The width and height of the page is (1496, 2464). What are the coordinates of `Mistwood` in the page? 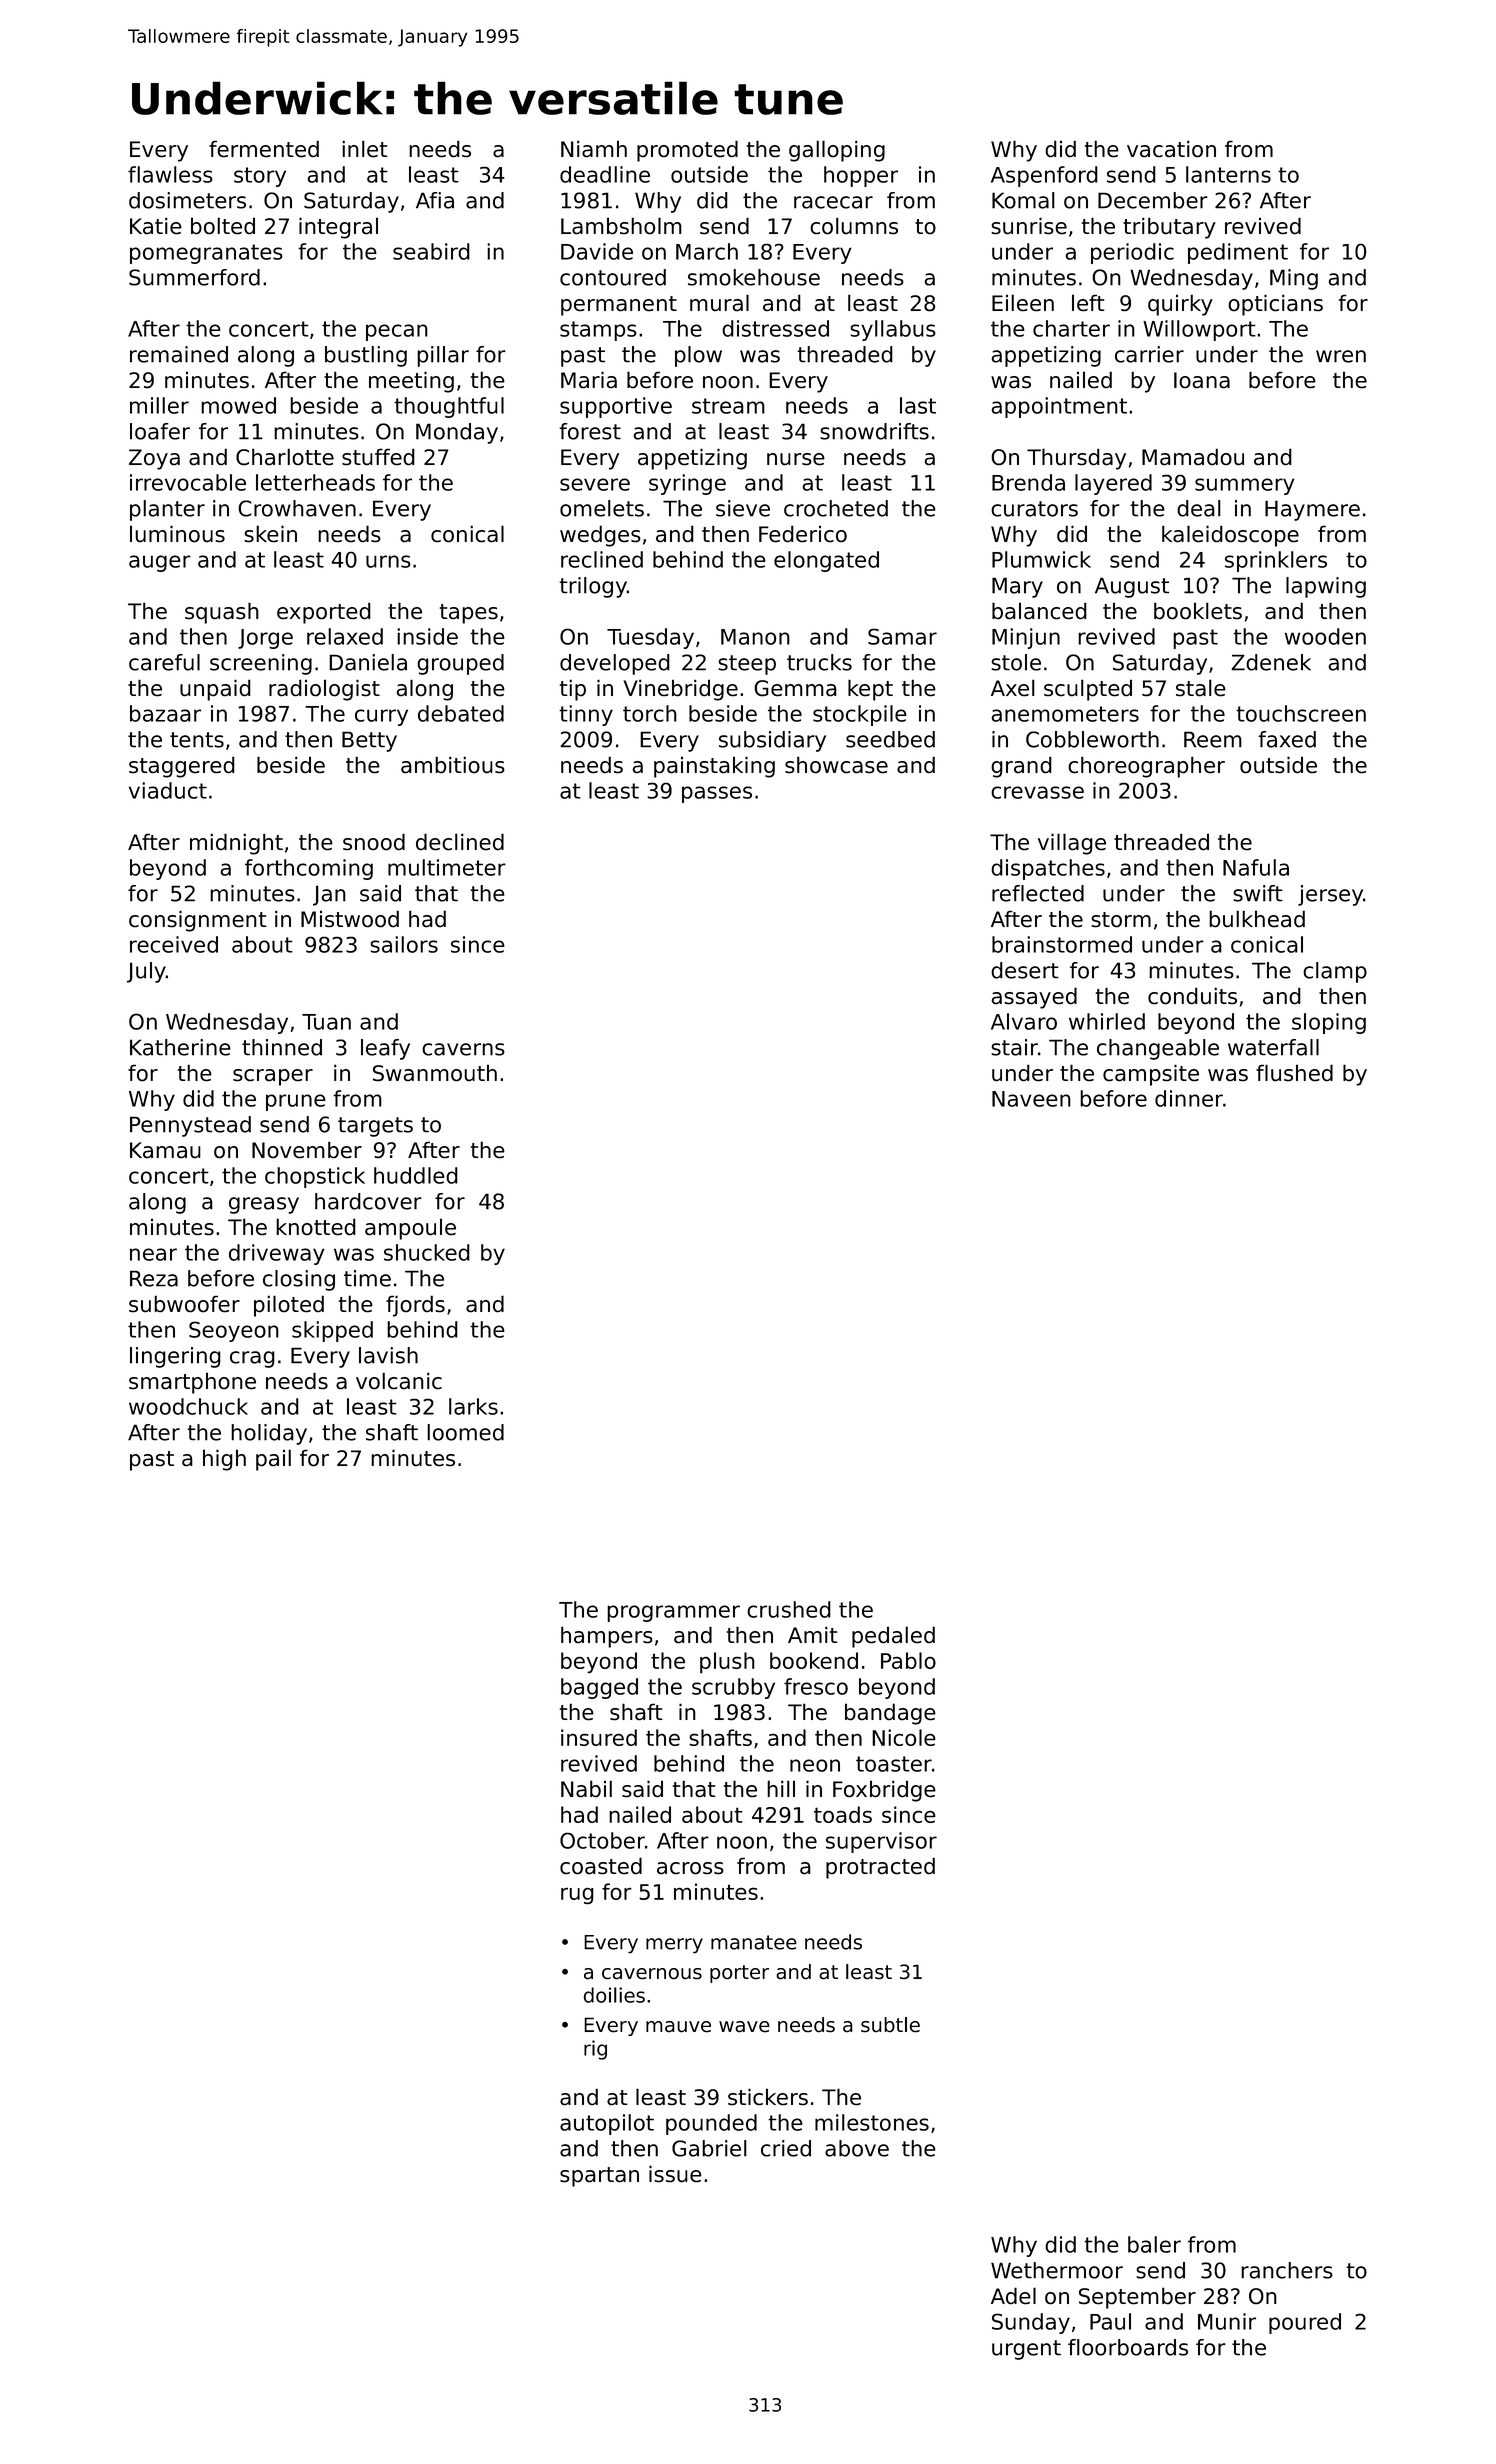 It's located at (350, 918).
